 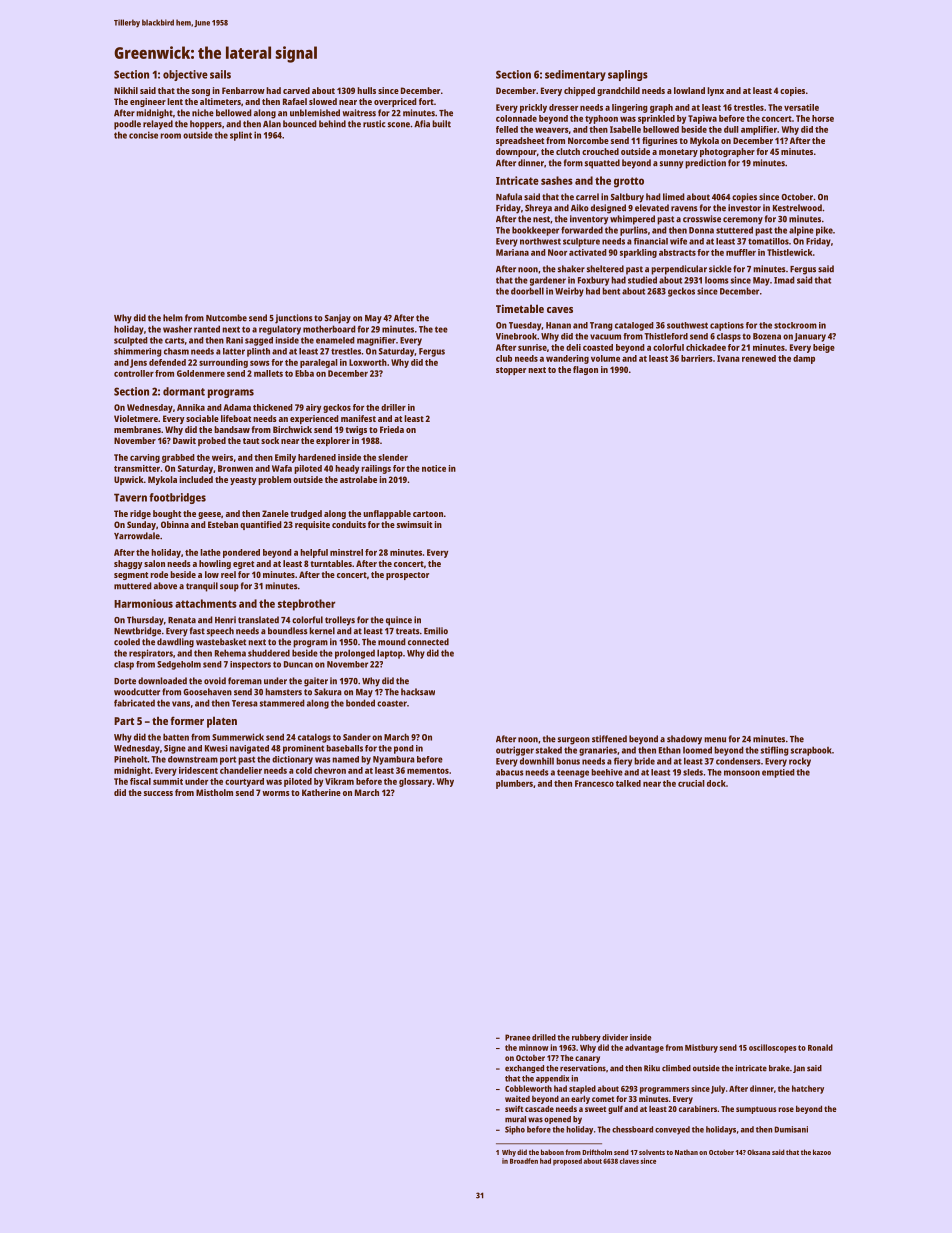 I want to click on Ronald, so click(x=820, y=1047).
